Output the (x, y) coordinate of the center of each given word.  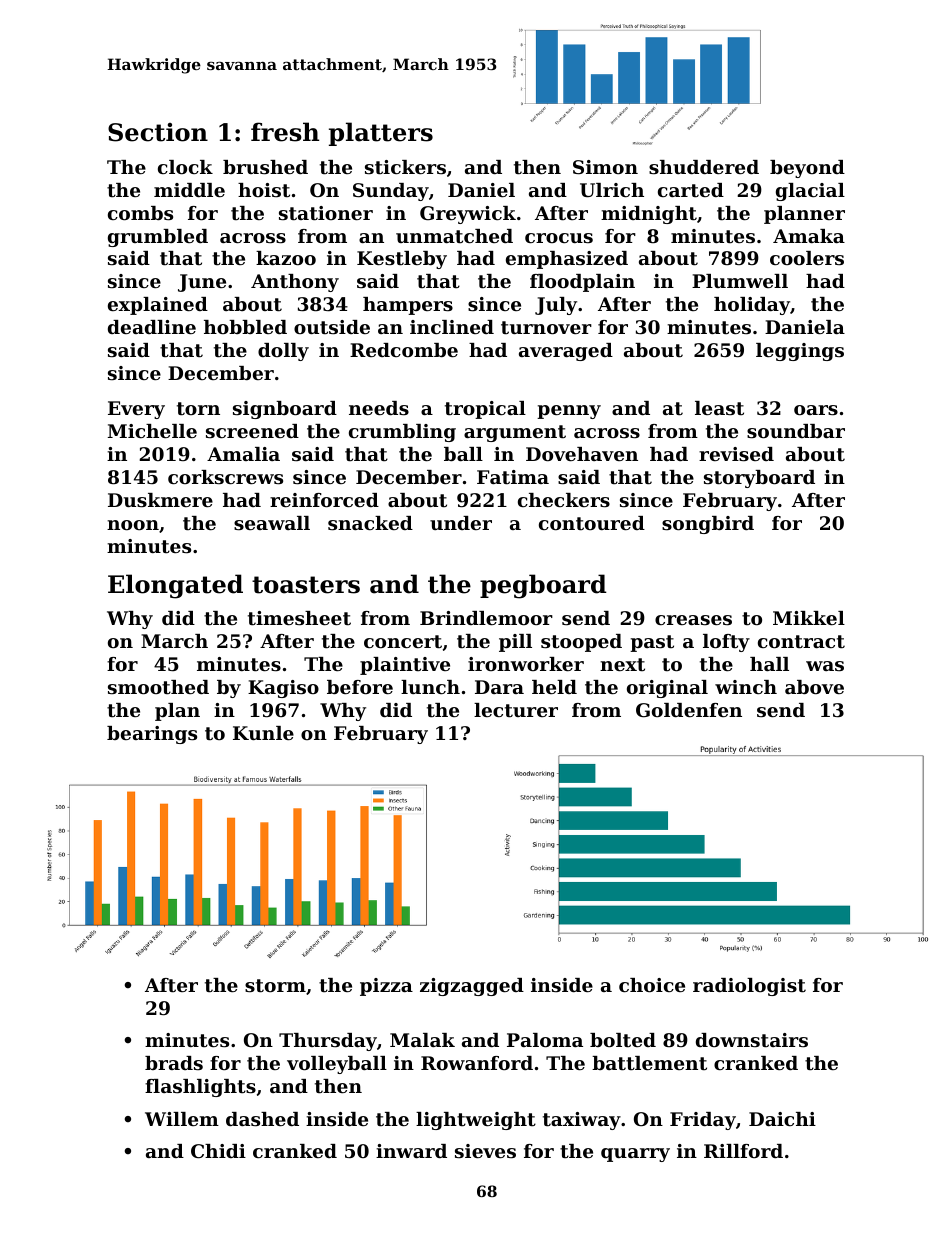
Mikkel (809, 618)
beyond (807, 169)
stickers (405, 167)
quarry (635, 1155)
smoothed (158, 687)
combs (140, 213)
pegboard (543, 586)
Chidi (218, 1151)
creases (693, 620)
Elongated (175, 586)
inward (411, 1151)
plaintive (405, 666)
